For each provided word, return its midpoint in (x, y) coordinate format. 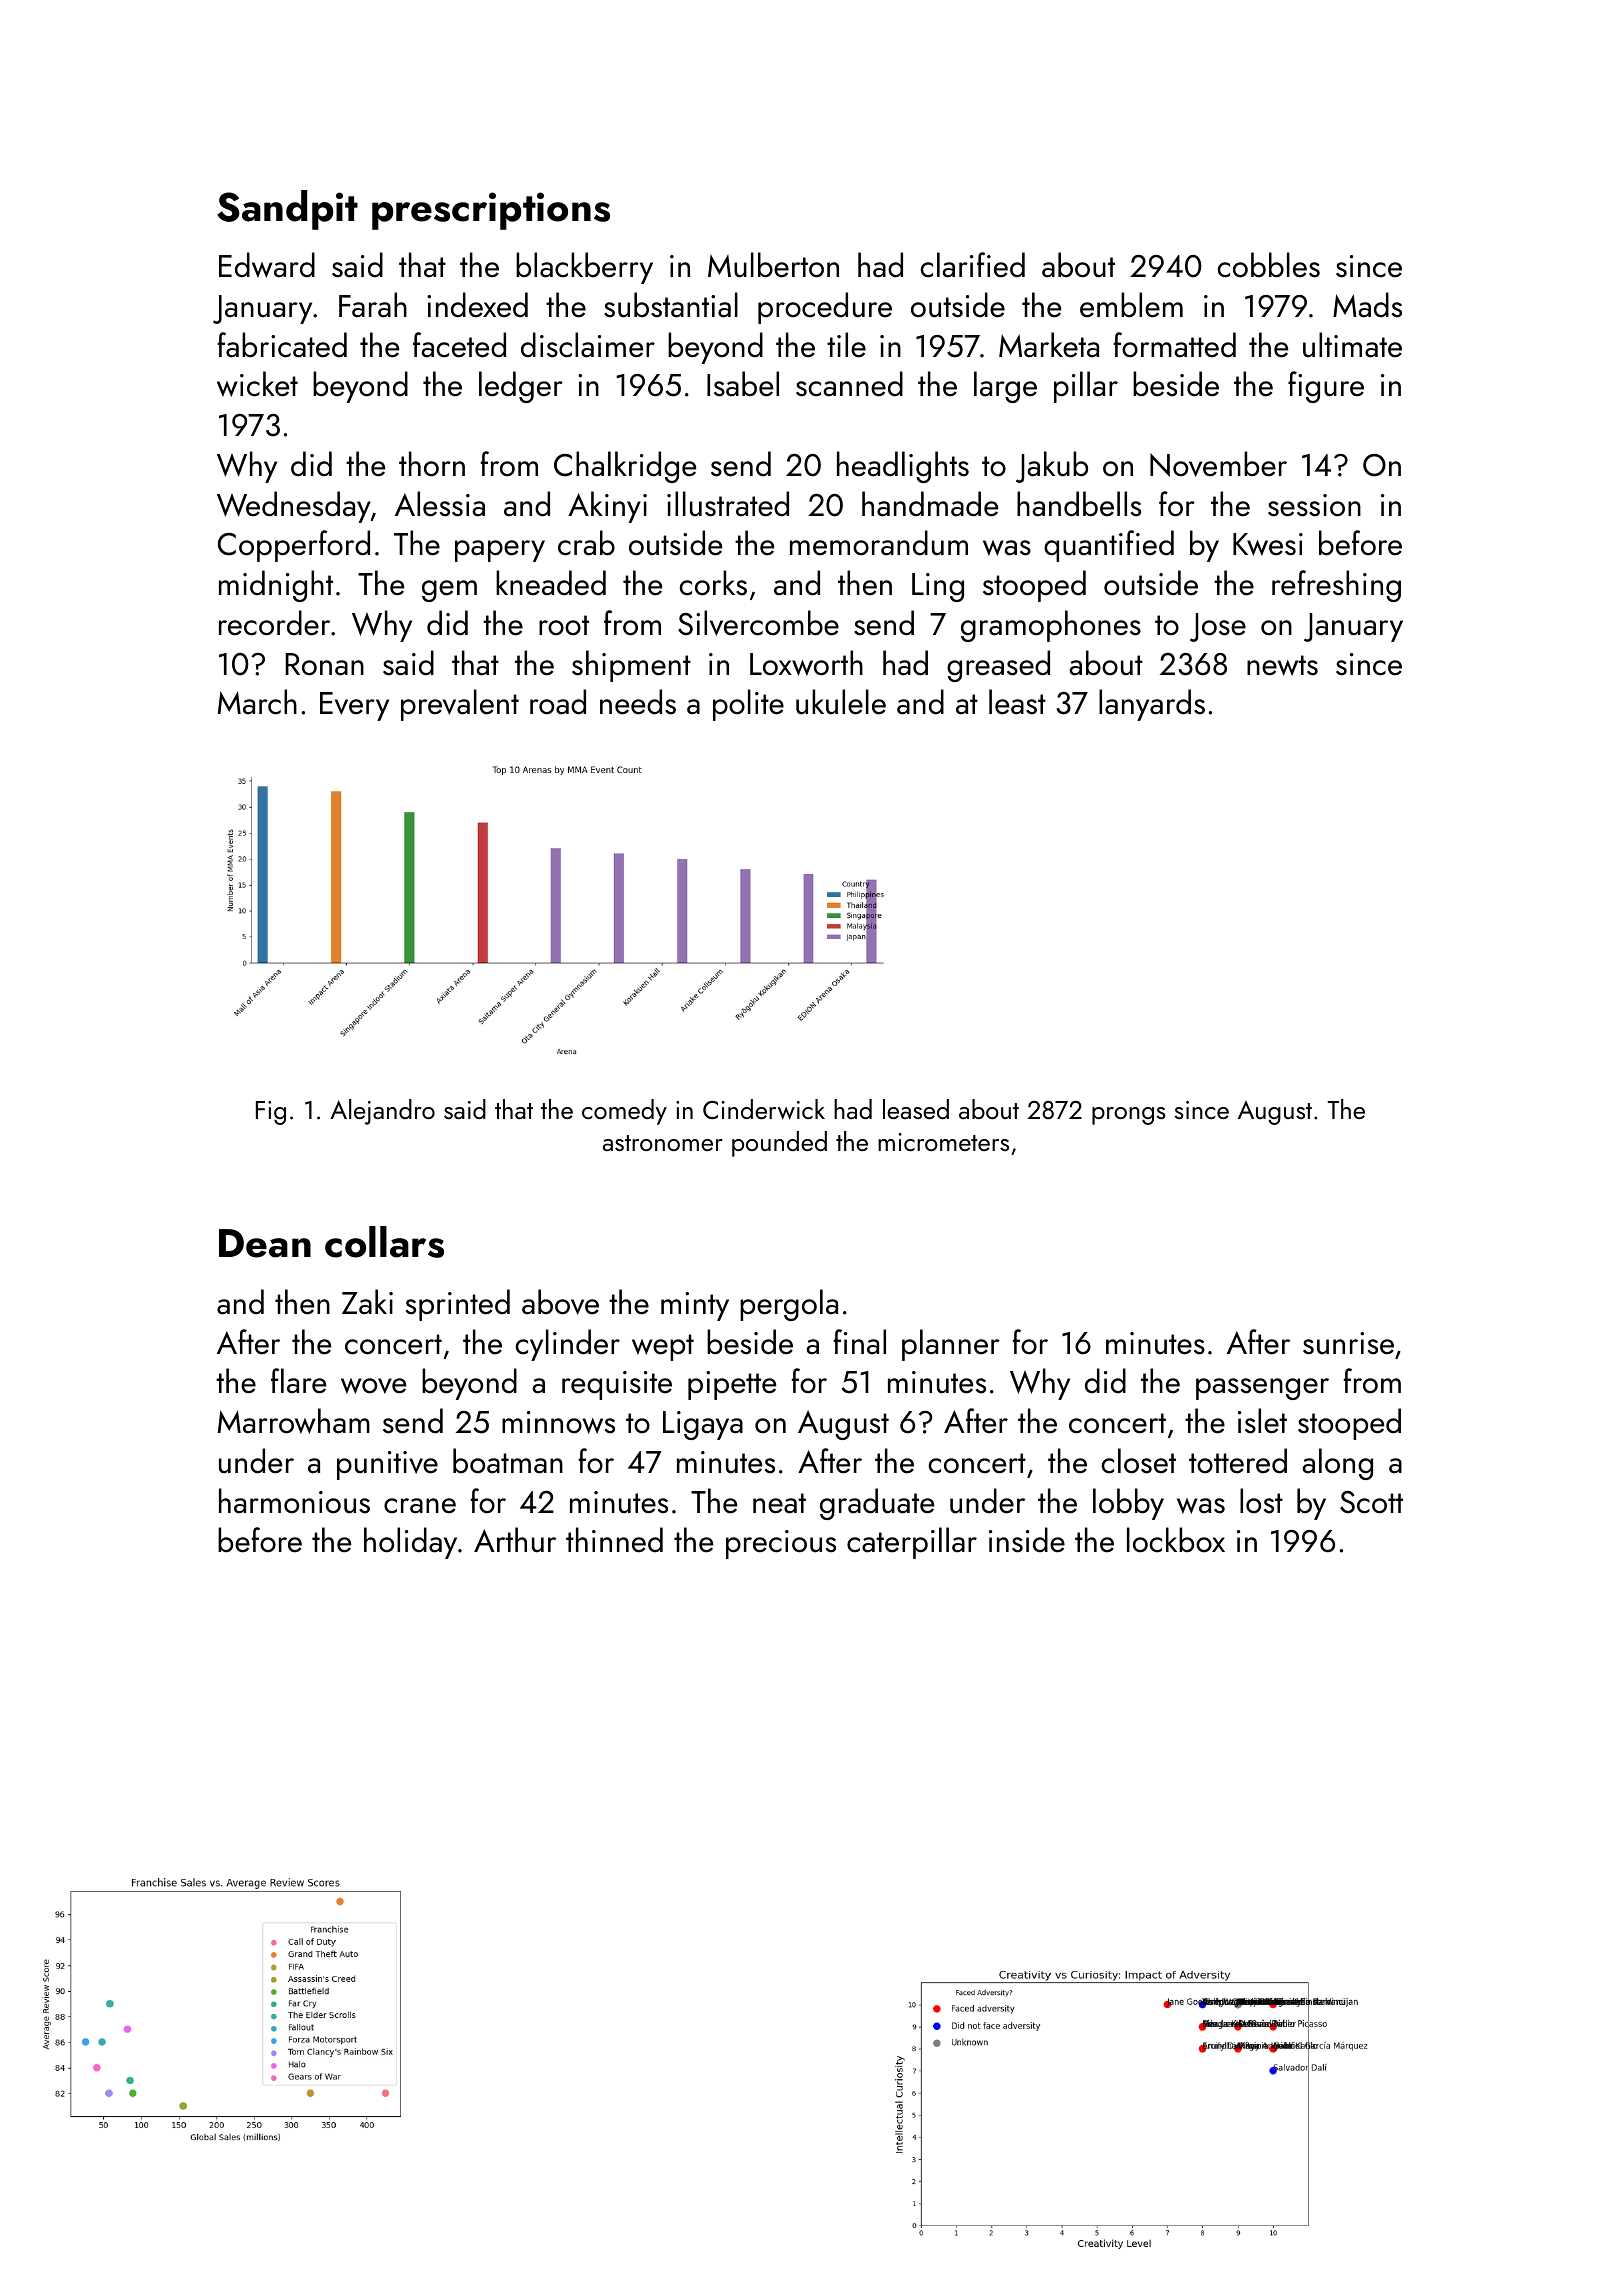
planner (951, 1345)
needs (638, 702)
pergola (789, 1305)
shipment (631, 666)
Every (354, 706)
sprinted (458, 1305)
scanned (849, 384)
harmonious (294, 1501)
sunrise (1348, 1343)
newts (1282, 665)
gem (449, 591)
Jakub (1052, 467)
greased (998, 666)
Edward (267, 265)
